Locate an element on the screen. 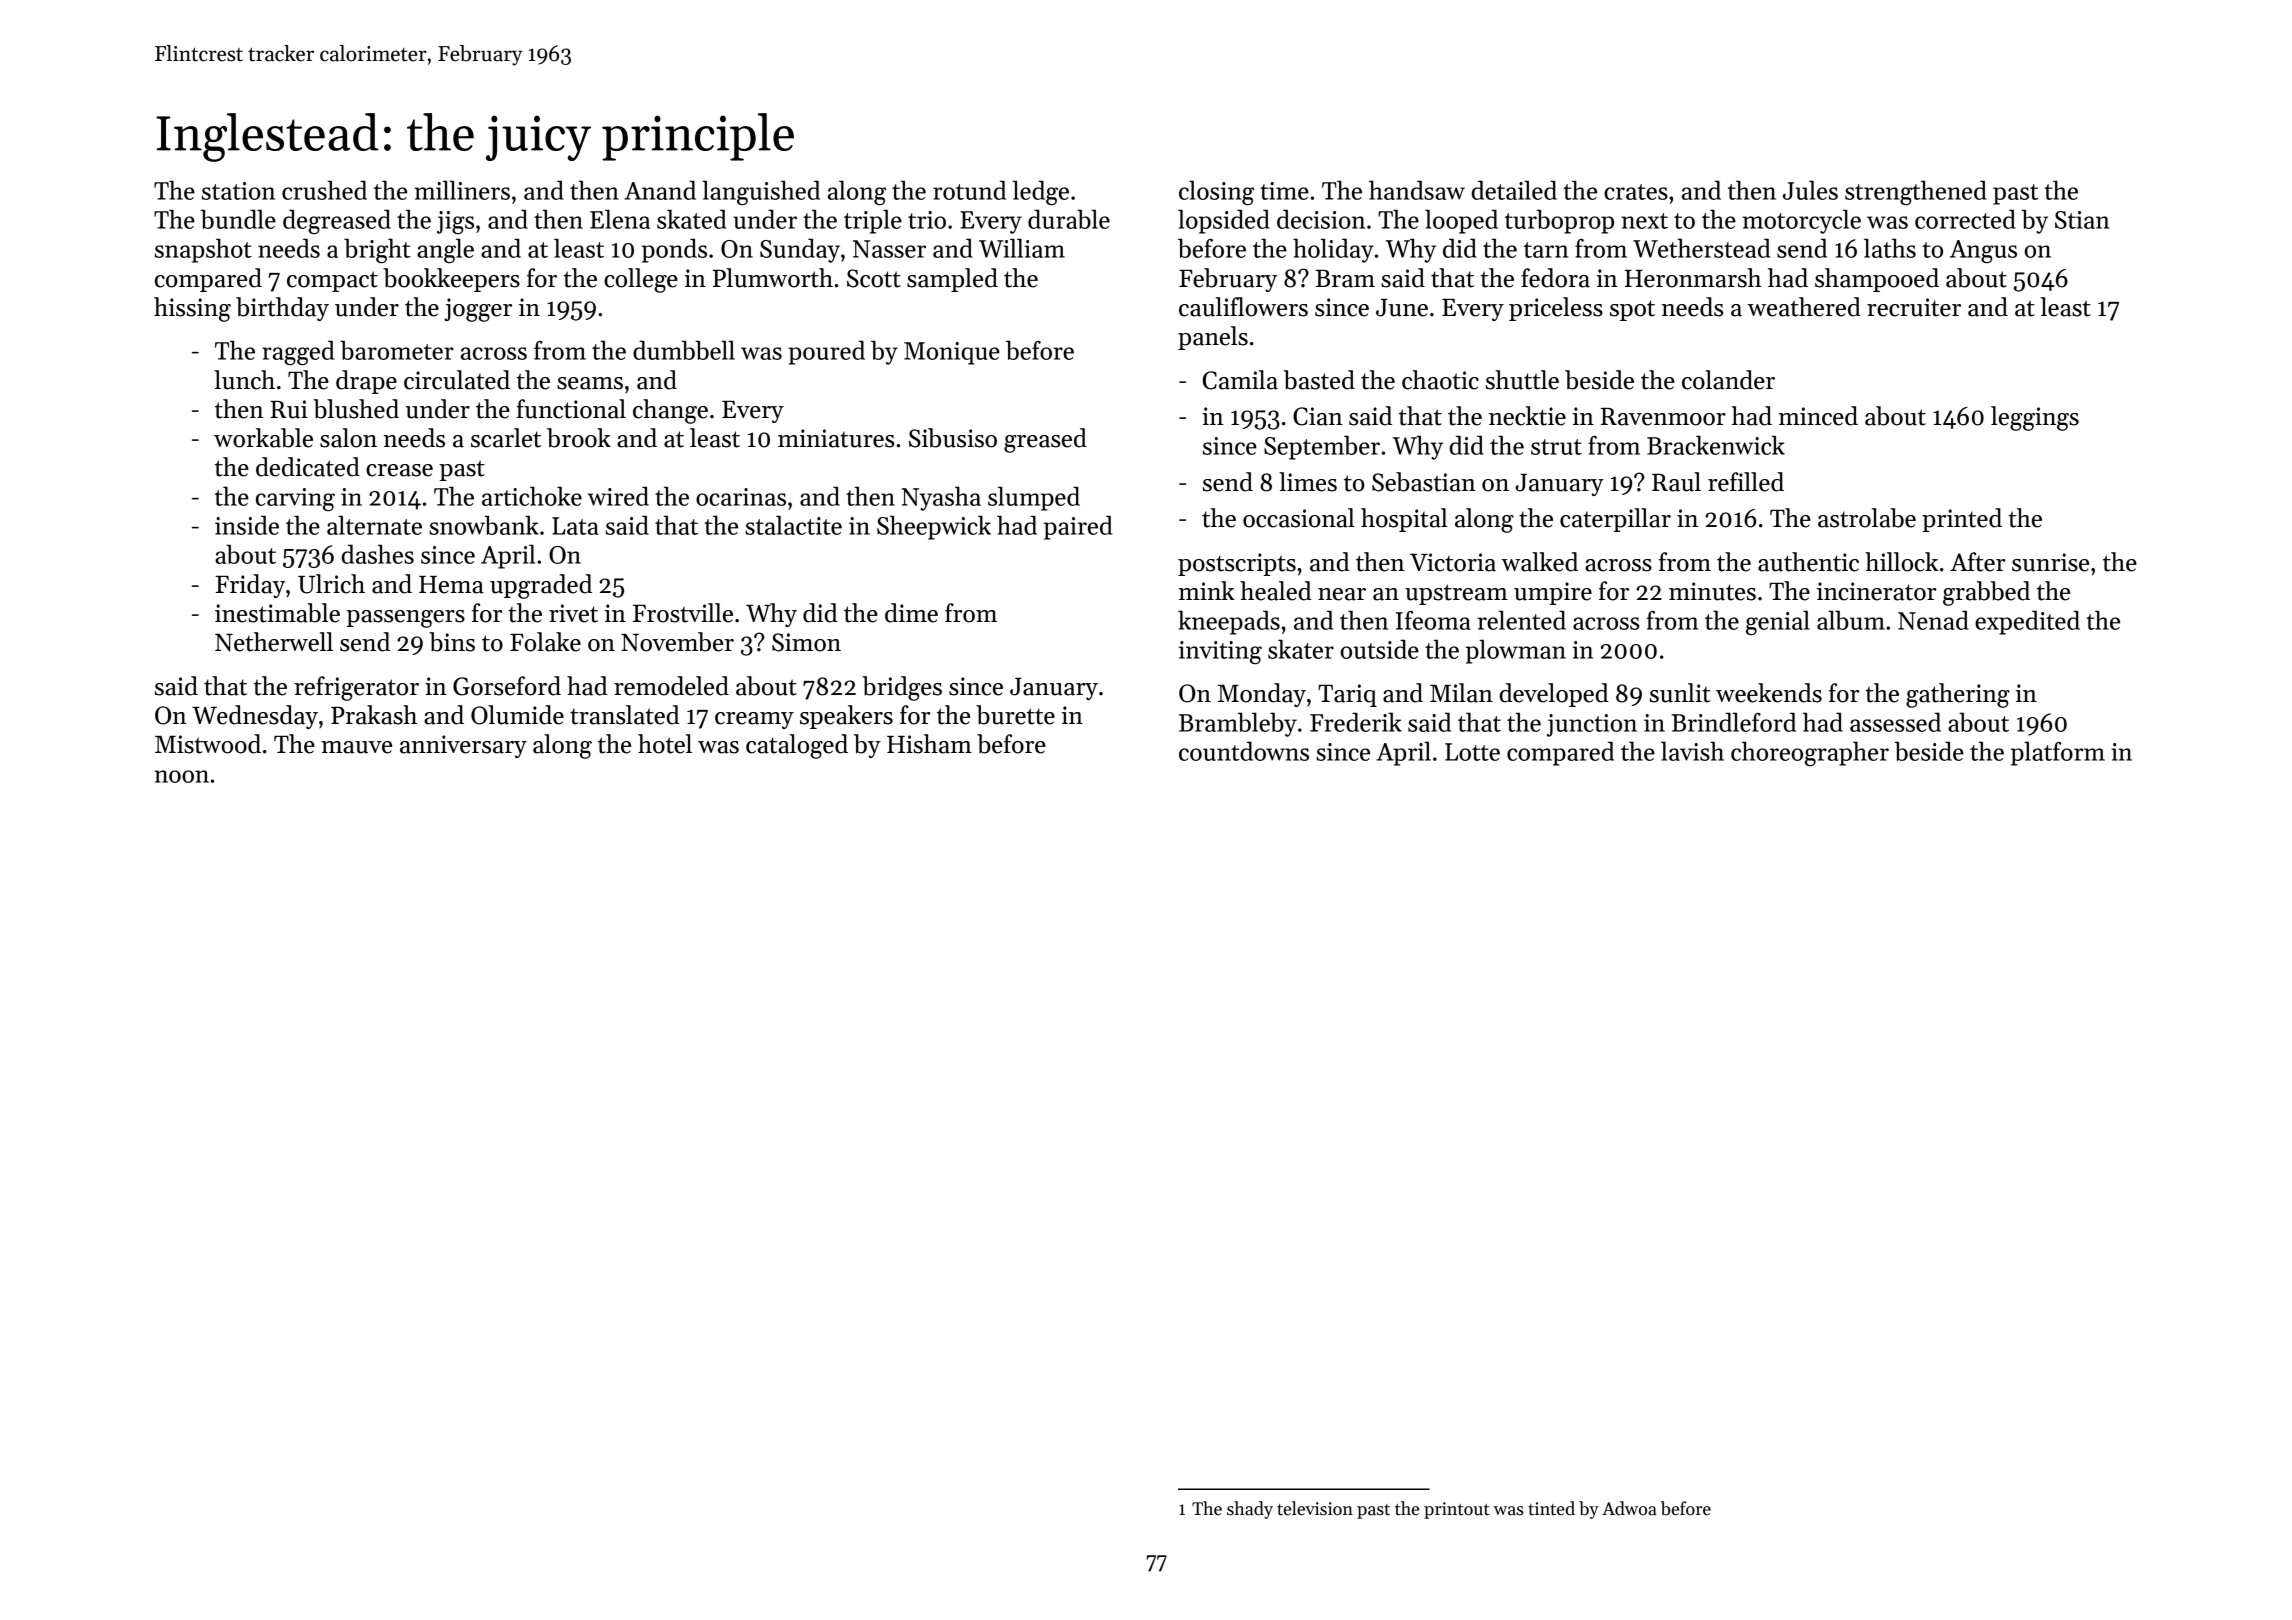 Image resolution: width=2292 pixels, height=1620 pixels. ledge is located at coordinates (1041, 192).
